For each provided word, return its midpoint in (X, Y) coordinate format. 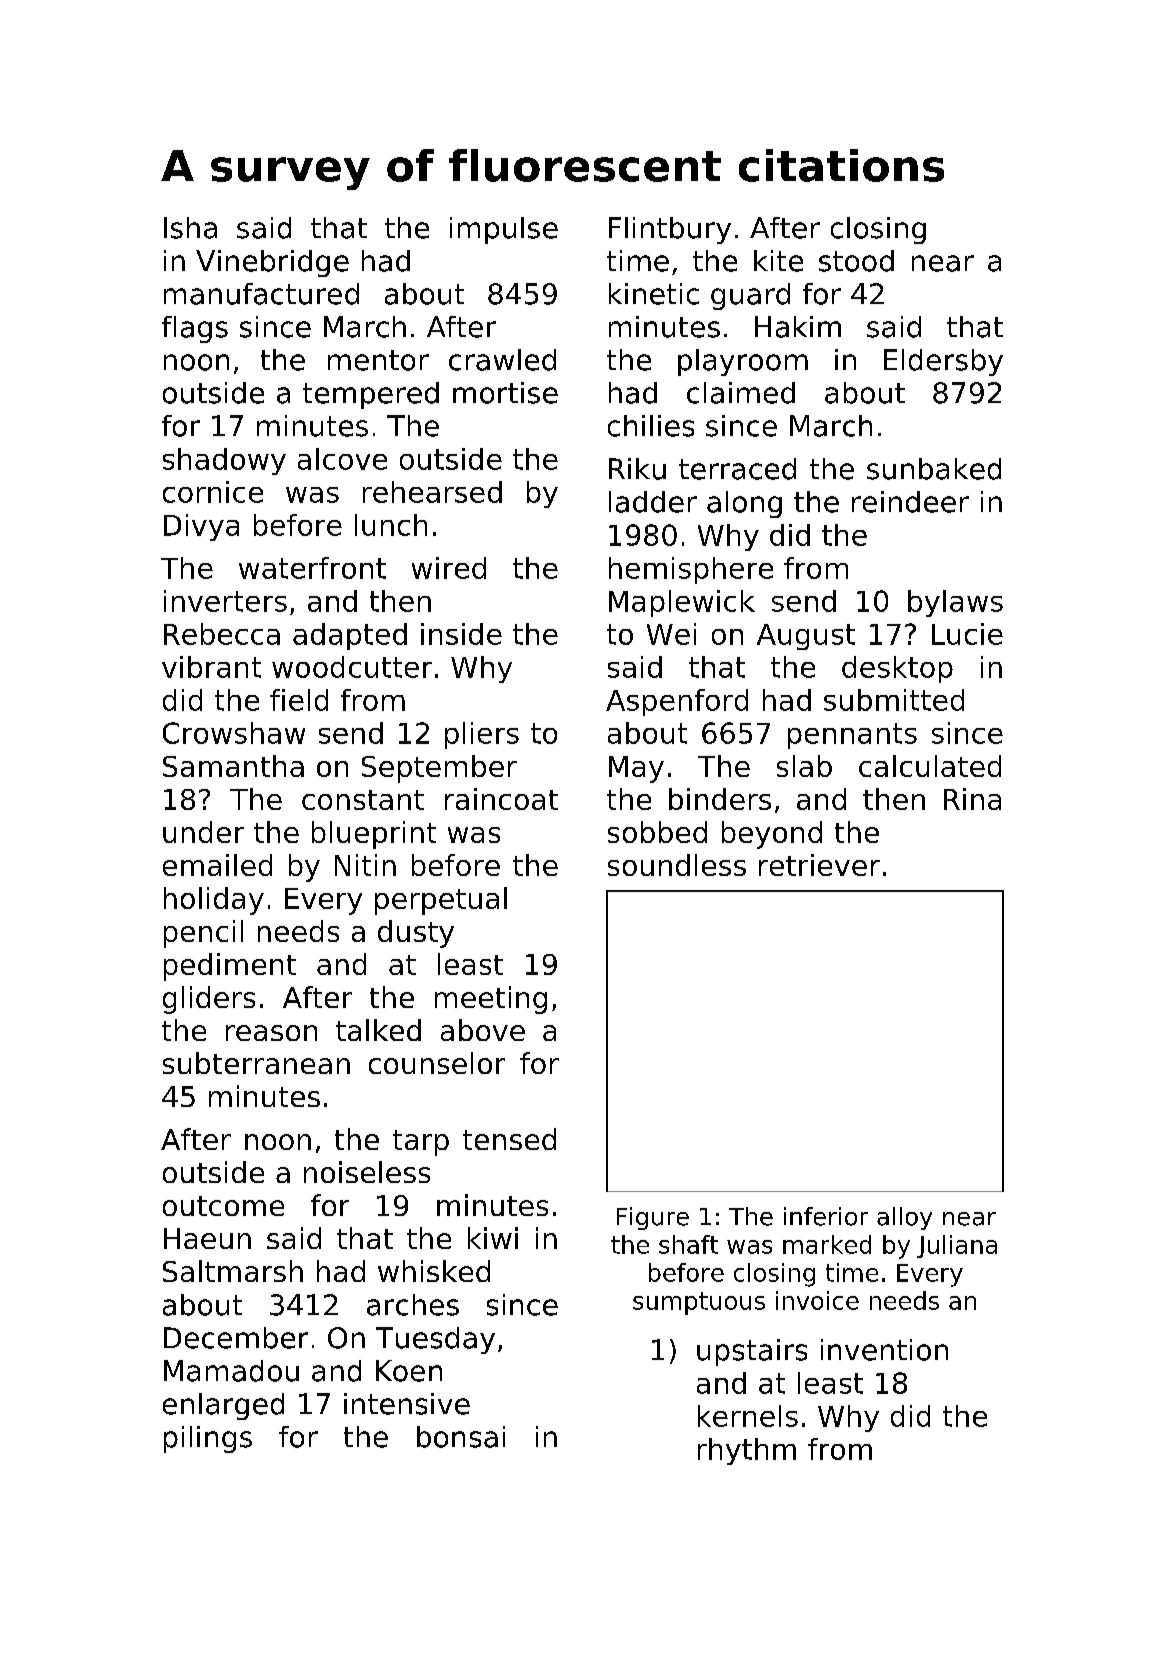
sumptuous (699, 1303)
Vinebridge (272, 263)
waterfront (312, 568)
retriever (819, 865)
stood (856, 261)
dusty (416, 934)
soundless (677, 865)
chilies (651, 426)
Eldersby (943, 362)
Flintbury (670, 230)
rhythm (747, 1451)
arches (413, 1305)
